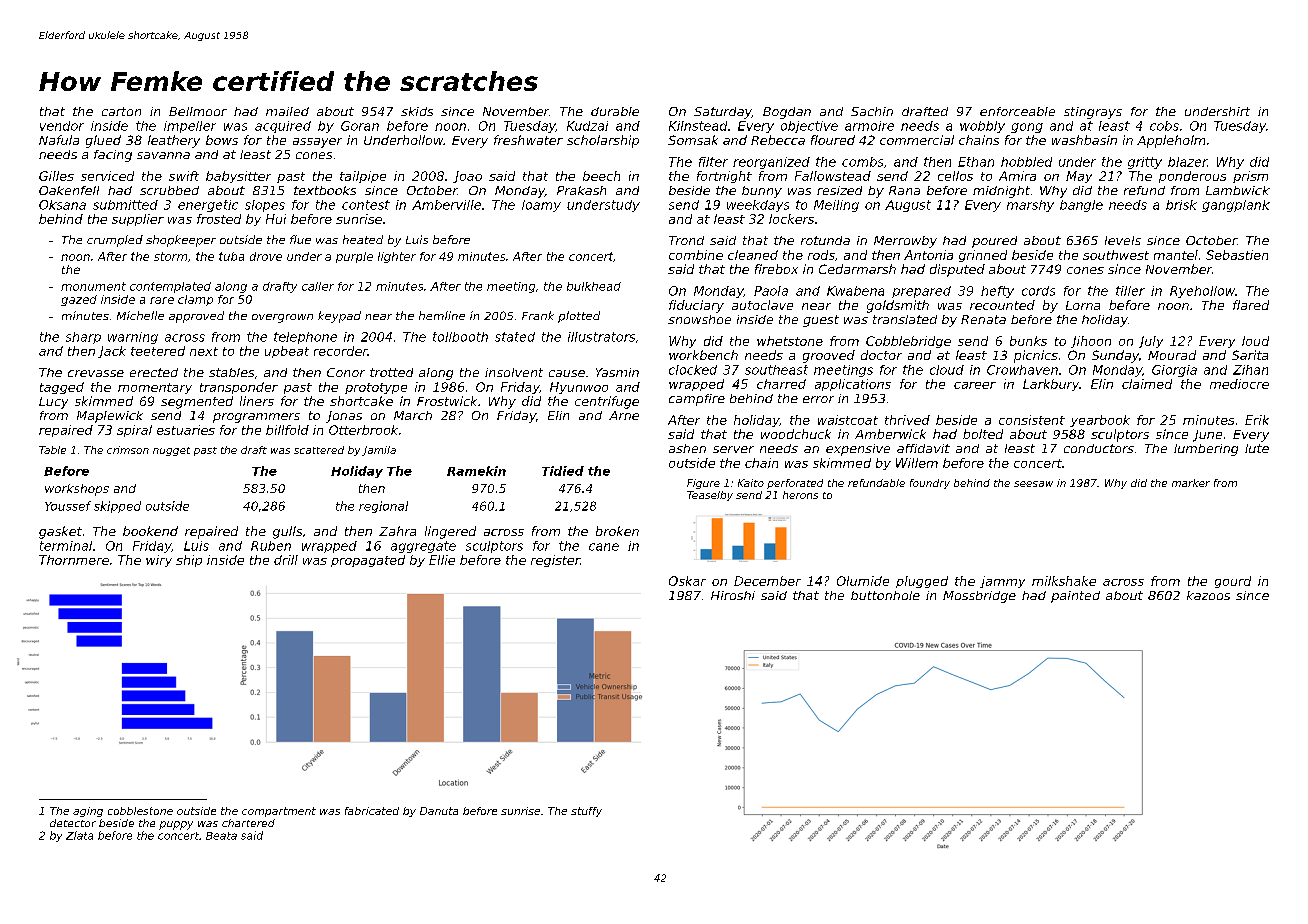 The width and height of the image is (1308, 924). What do you see at coordinates (121, 111) in the image?
I see `carton` at bounding box center [121, 111].
